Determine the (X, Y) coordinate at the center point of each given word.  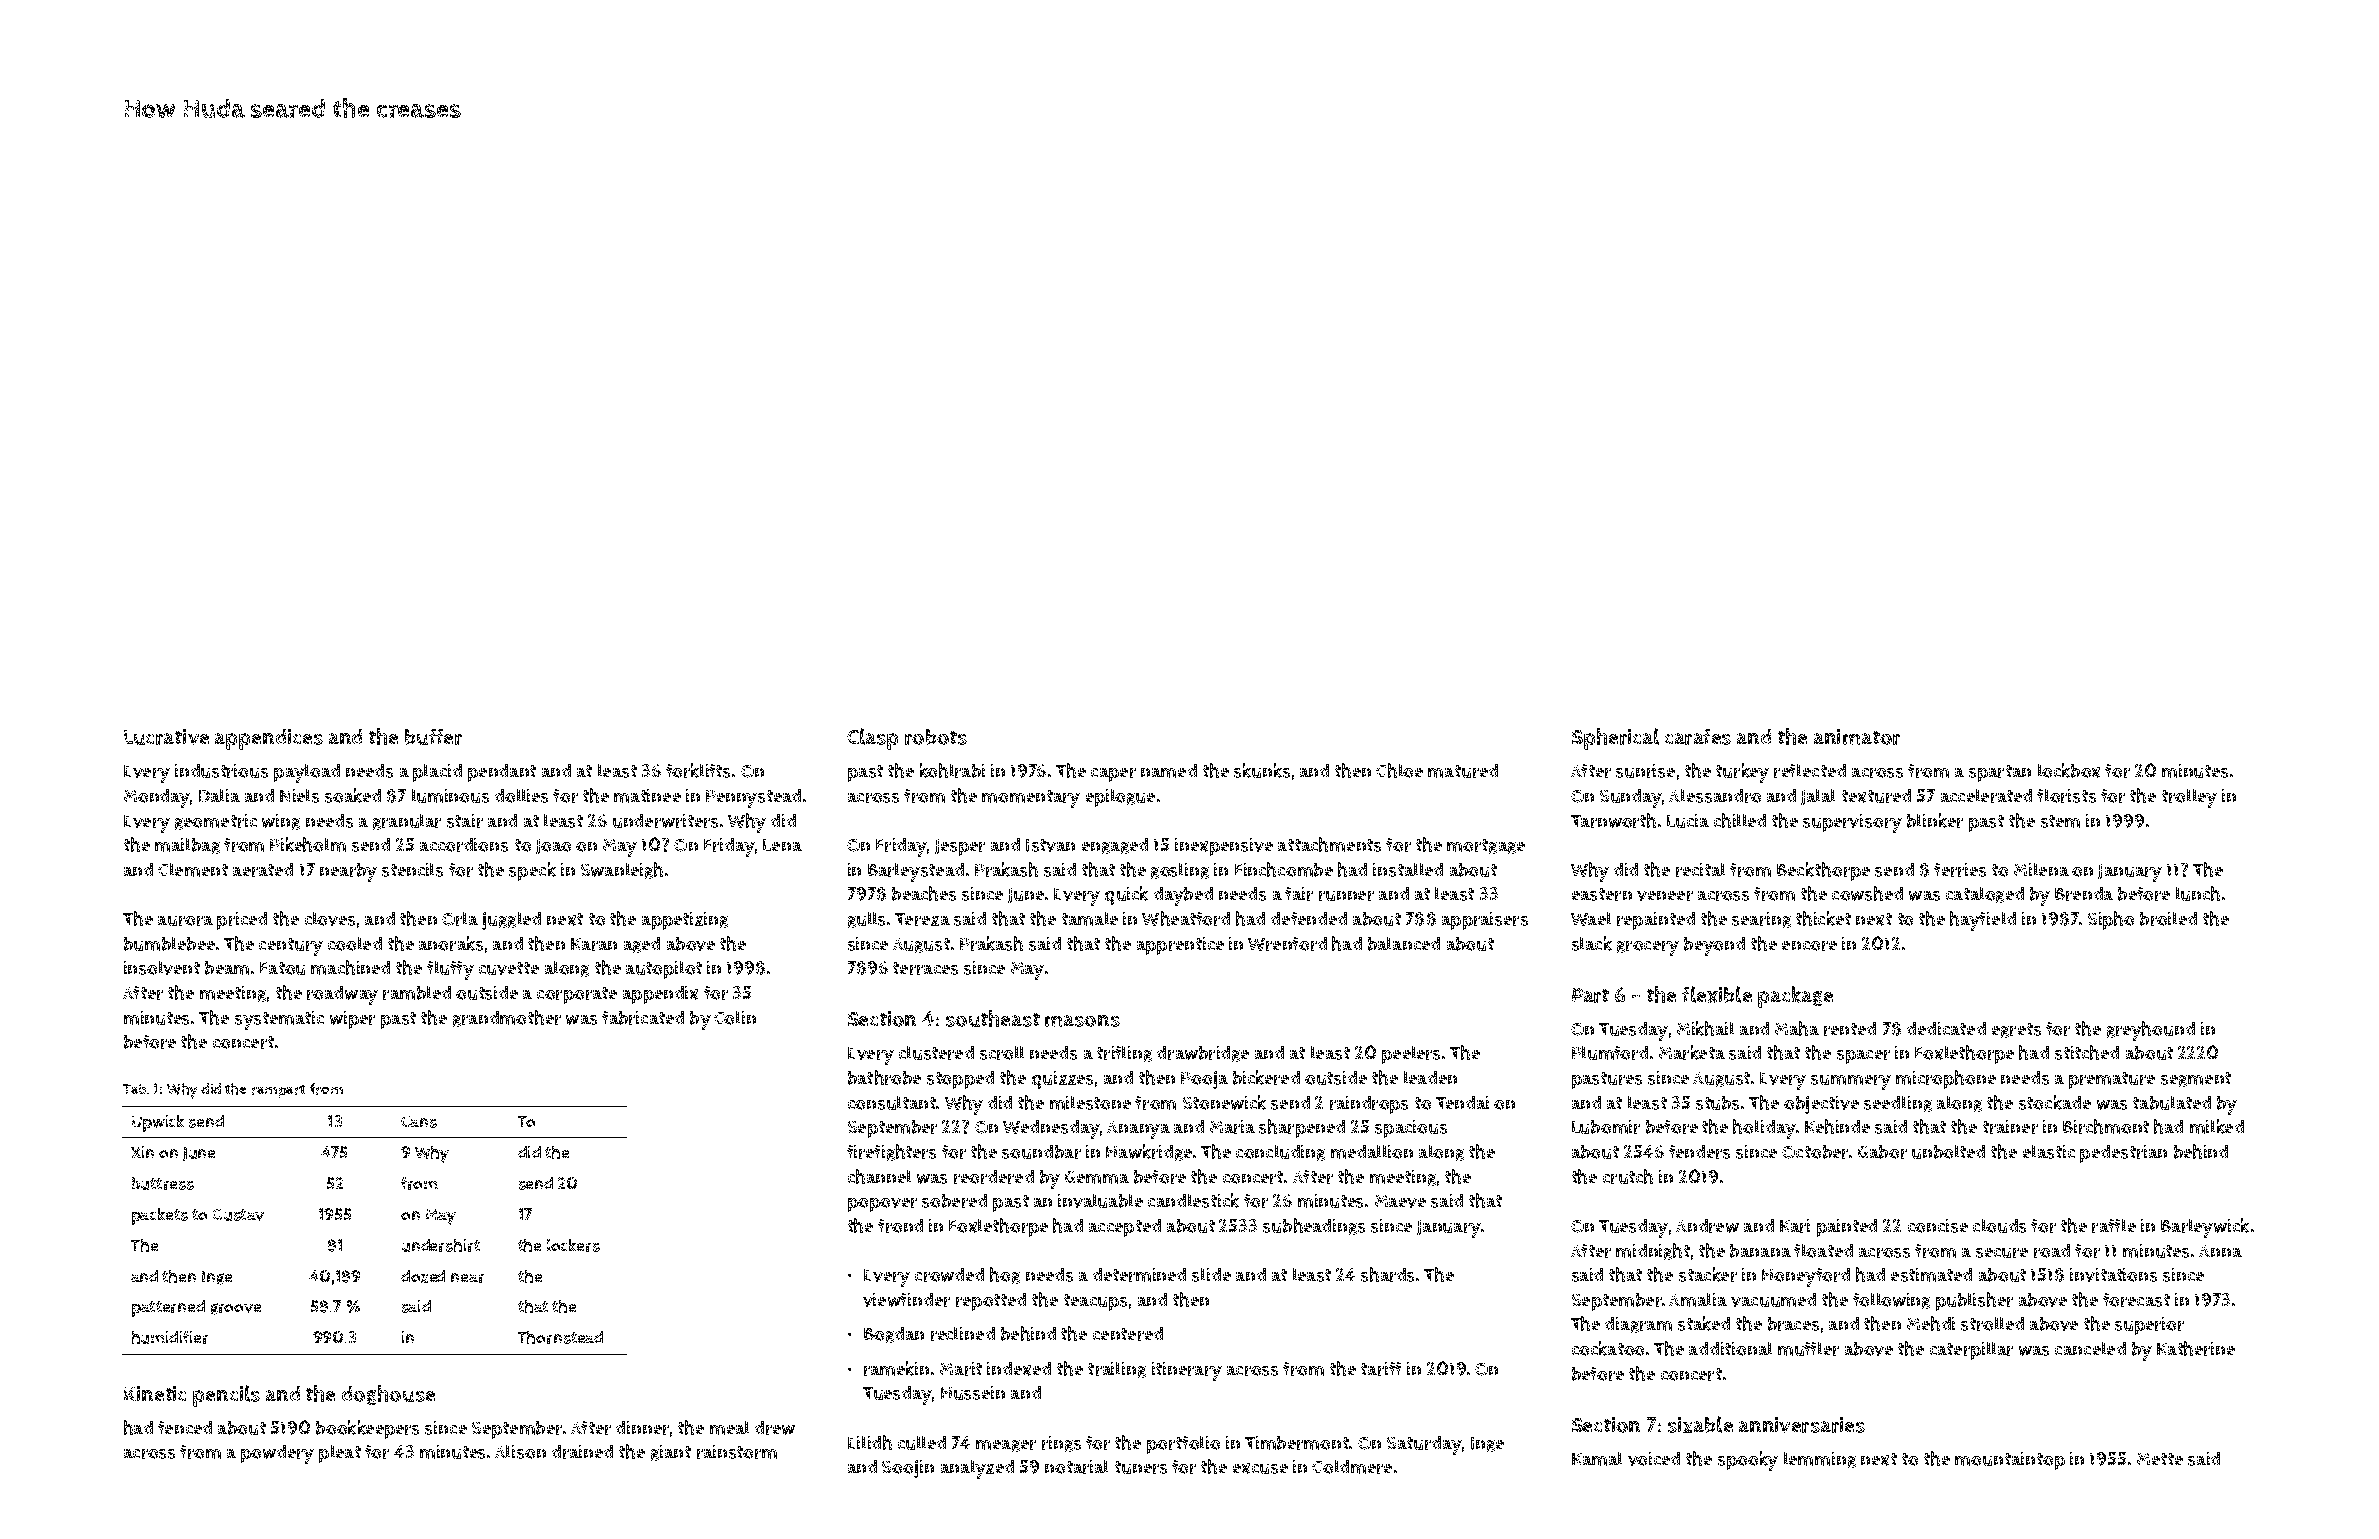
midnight (1653, 1251)
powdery (277, 1454)
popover (882, 1205)
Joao (553, 846)
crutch (1628, 1176)
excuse (1260, 1468)
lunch (2198, 893)
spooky (1748, 1461)
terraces (925, 968)
